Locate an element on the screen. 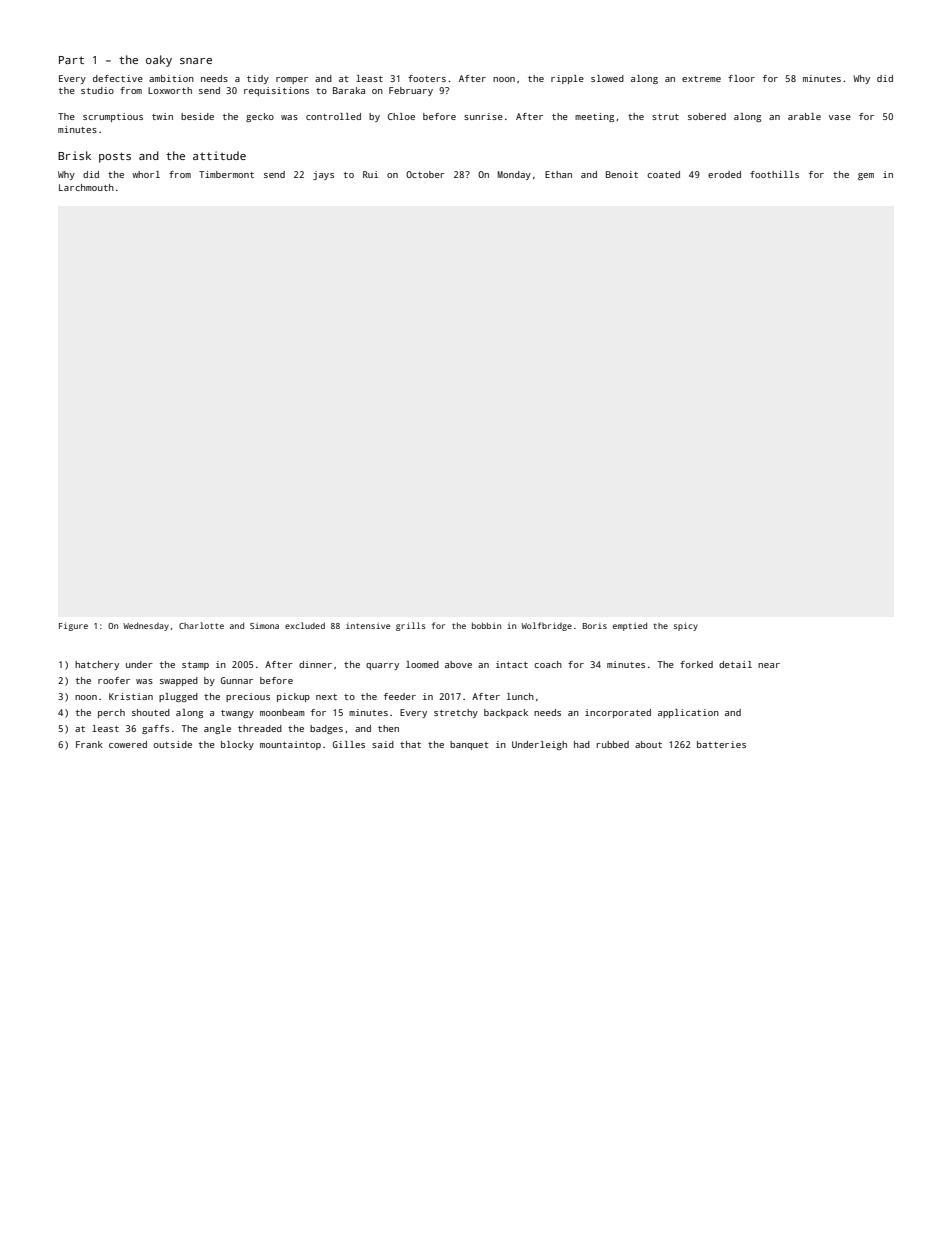  hatchery is located at coordinates (97, 665).
